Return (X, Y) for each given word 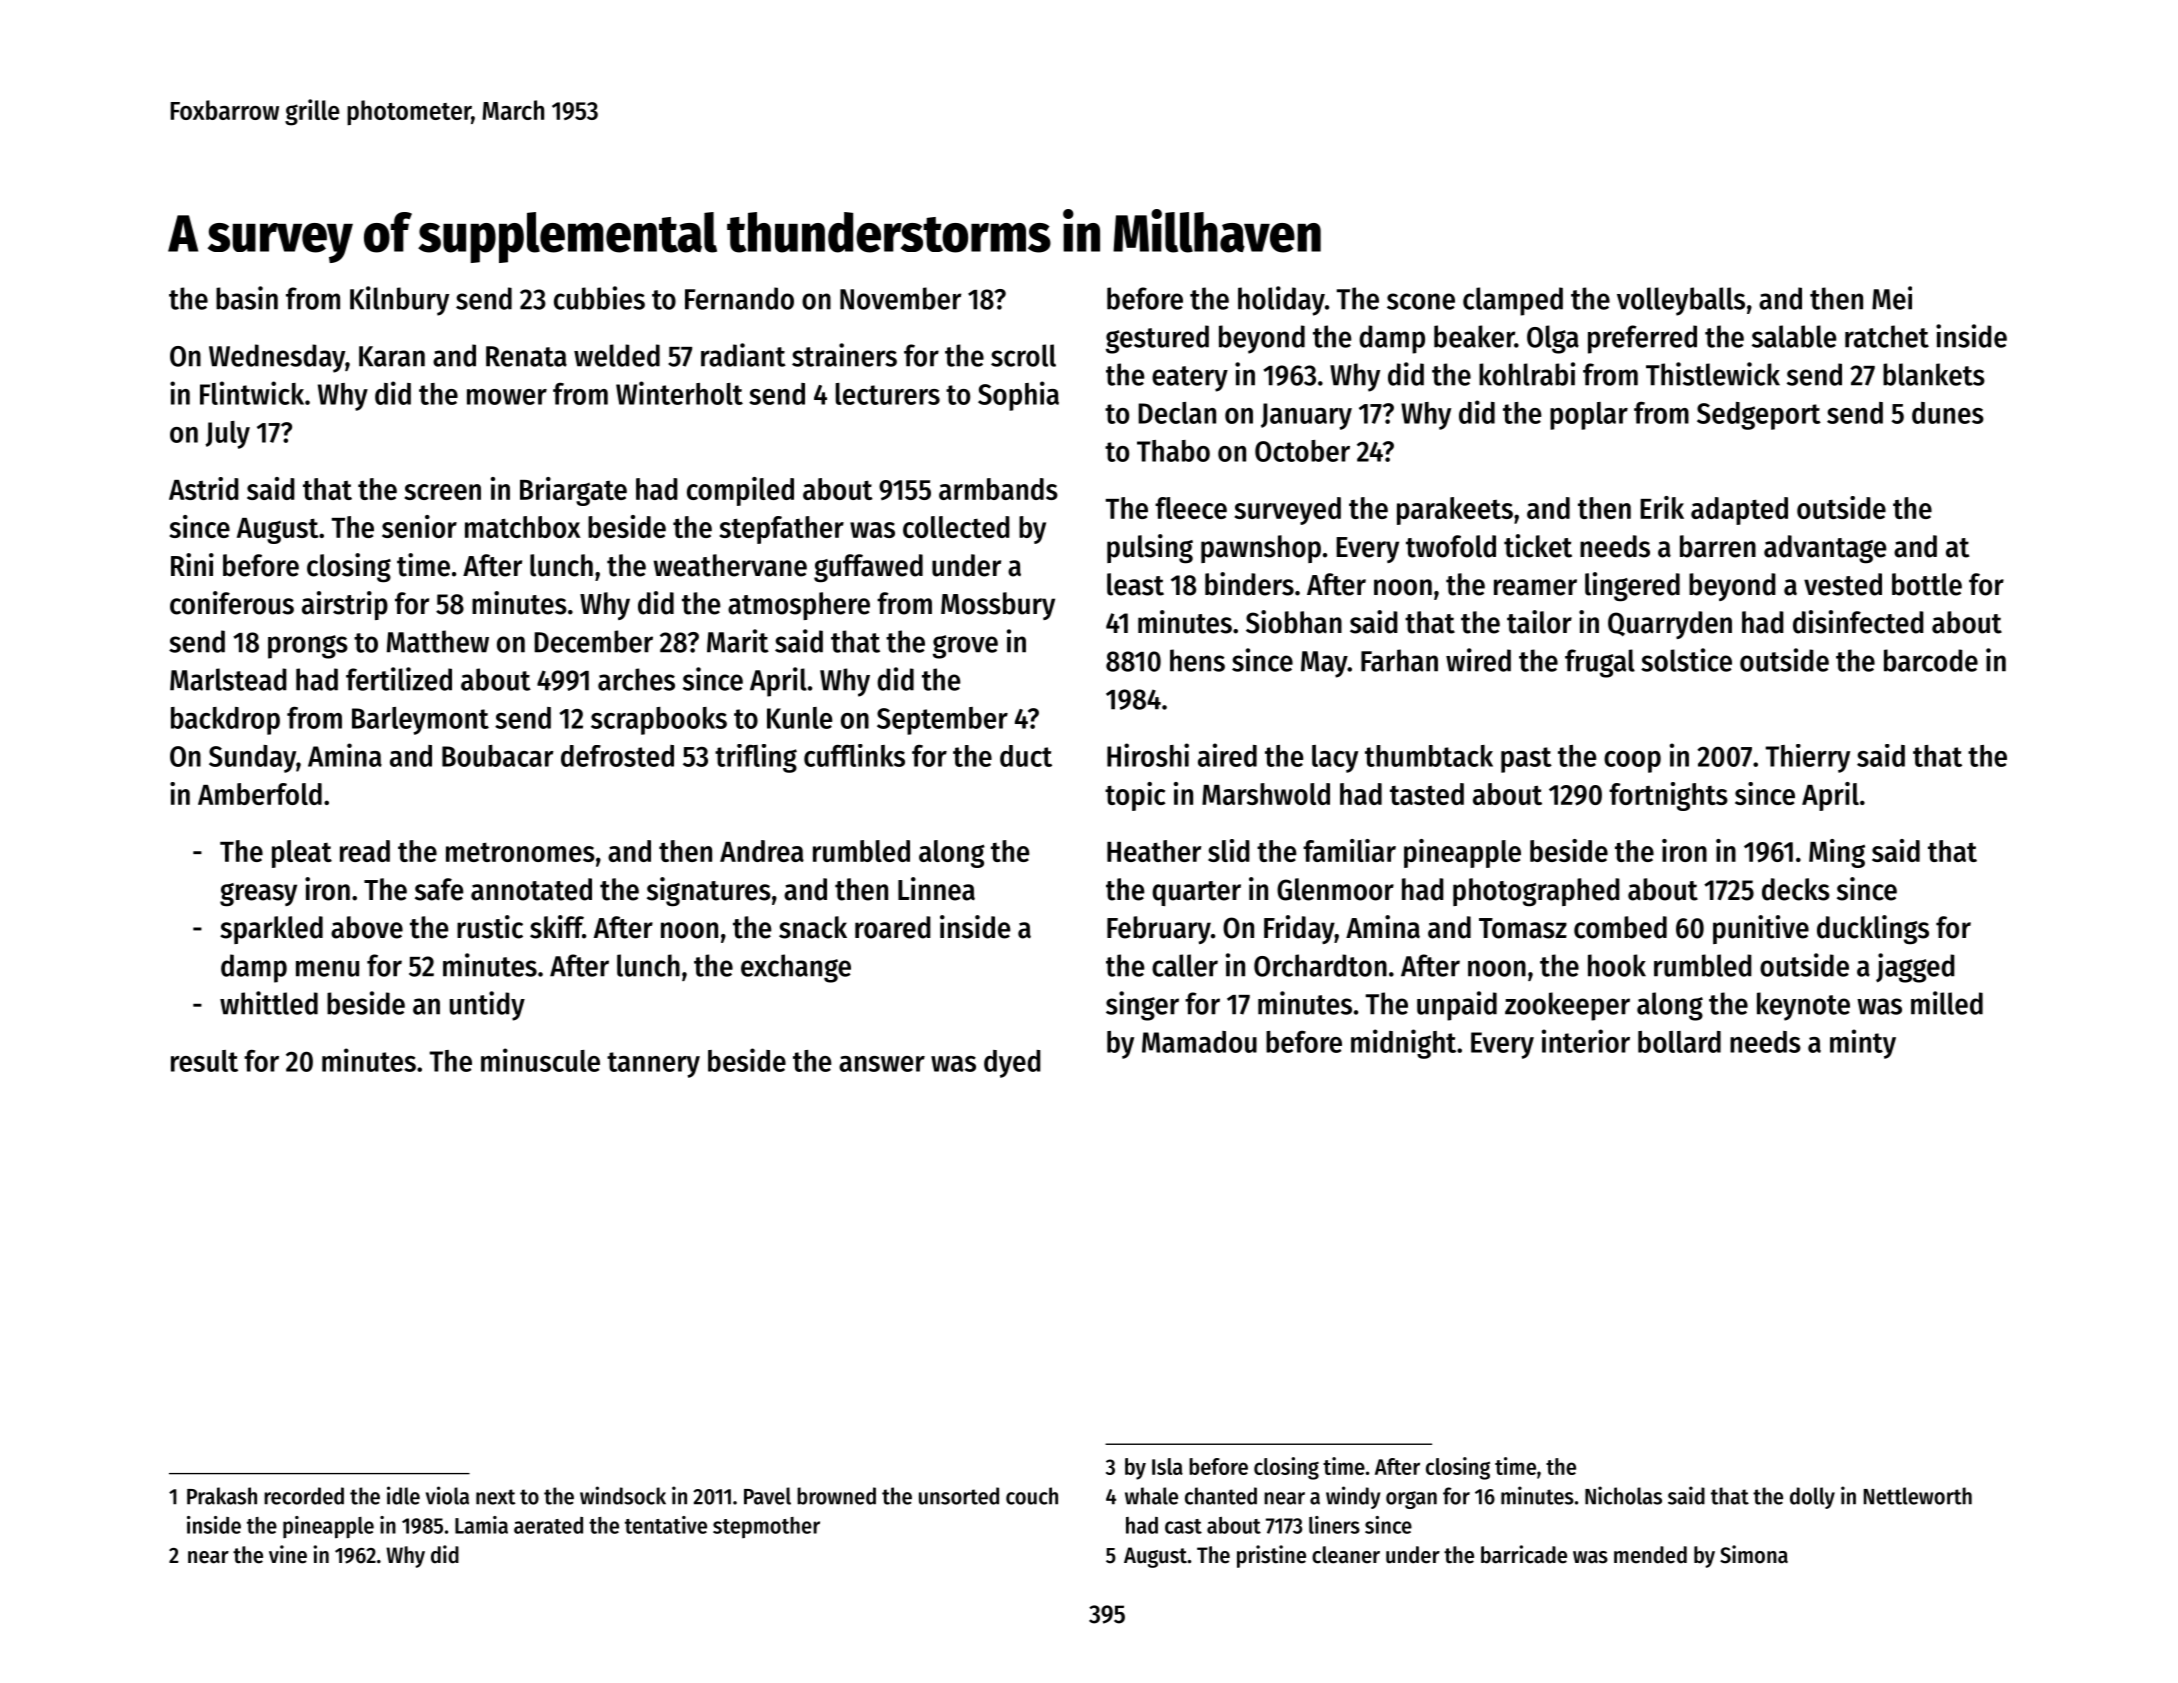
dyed (1012, 1064)
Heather (1154, 851)
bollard (1679, 1042)
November (900, 298)
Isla (1167, 1466)
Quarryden (1670, 625)
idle (403, 1495)
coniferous (232, 603)
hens (1197, 660)
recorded (304, 1496)
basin (247, 298)
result (204, 1061)
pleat (302, 854)
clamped (1513, 301)
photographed (1536, 892)
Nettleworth (1918, 1496)
